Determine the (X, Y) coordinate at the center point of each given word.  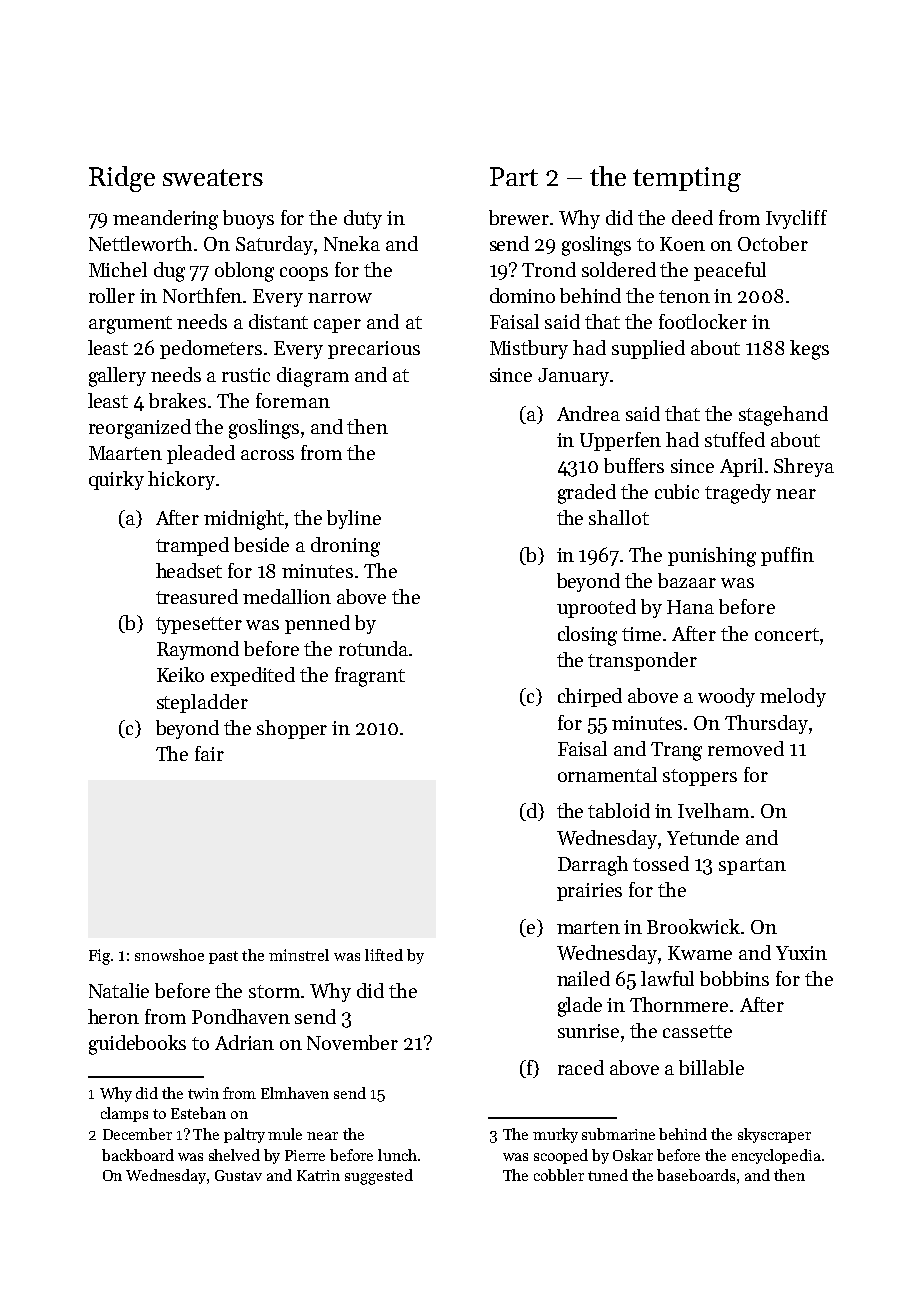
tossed (661, 863)
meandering (165, 220)
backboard (138, 1155)
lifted (384, 955)
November (352, 1042)
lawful (667, 978)
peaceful (730, 271)
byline (354, 519)
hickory (181, 480)
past (223, 957)
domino (522, 295)
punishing (712, 557)
